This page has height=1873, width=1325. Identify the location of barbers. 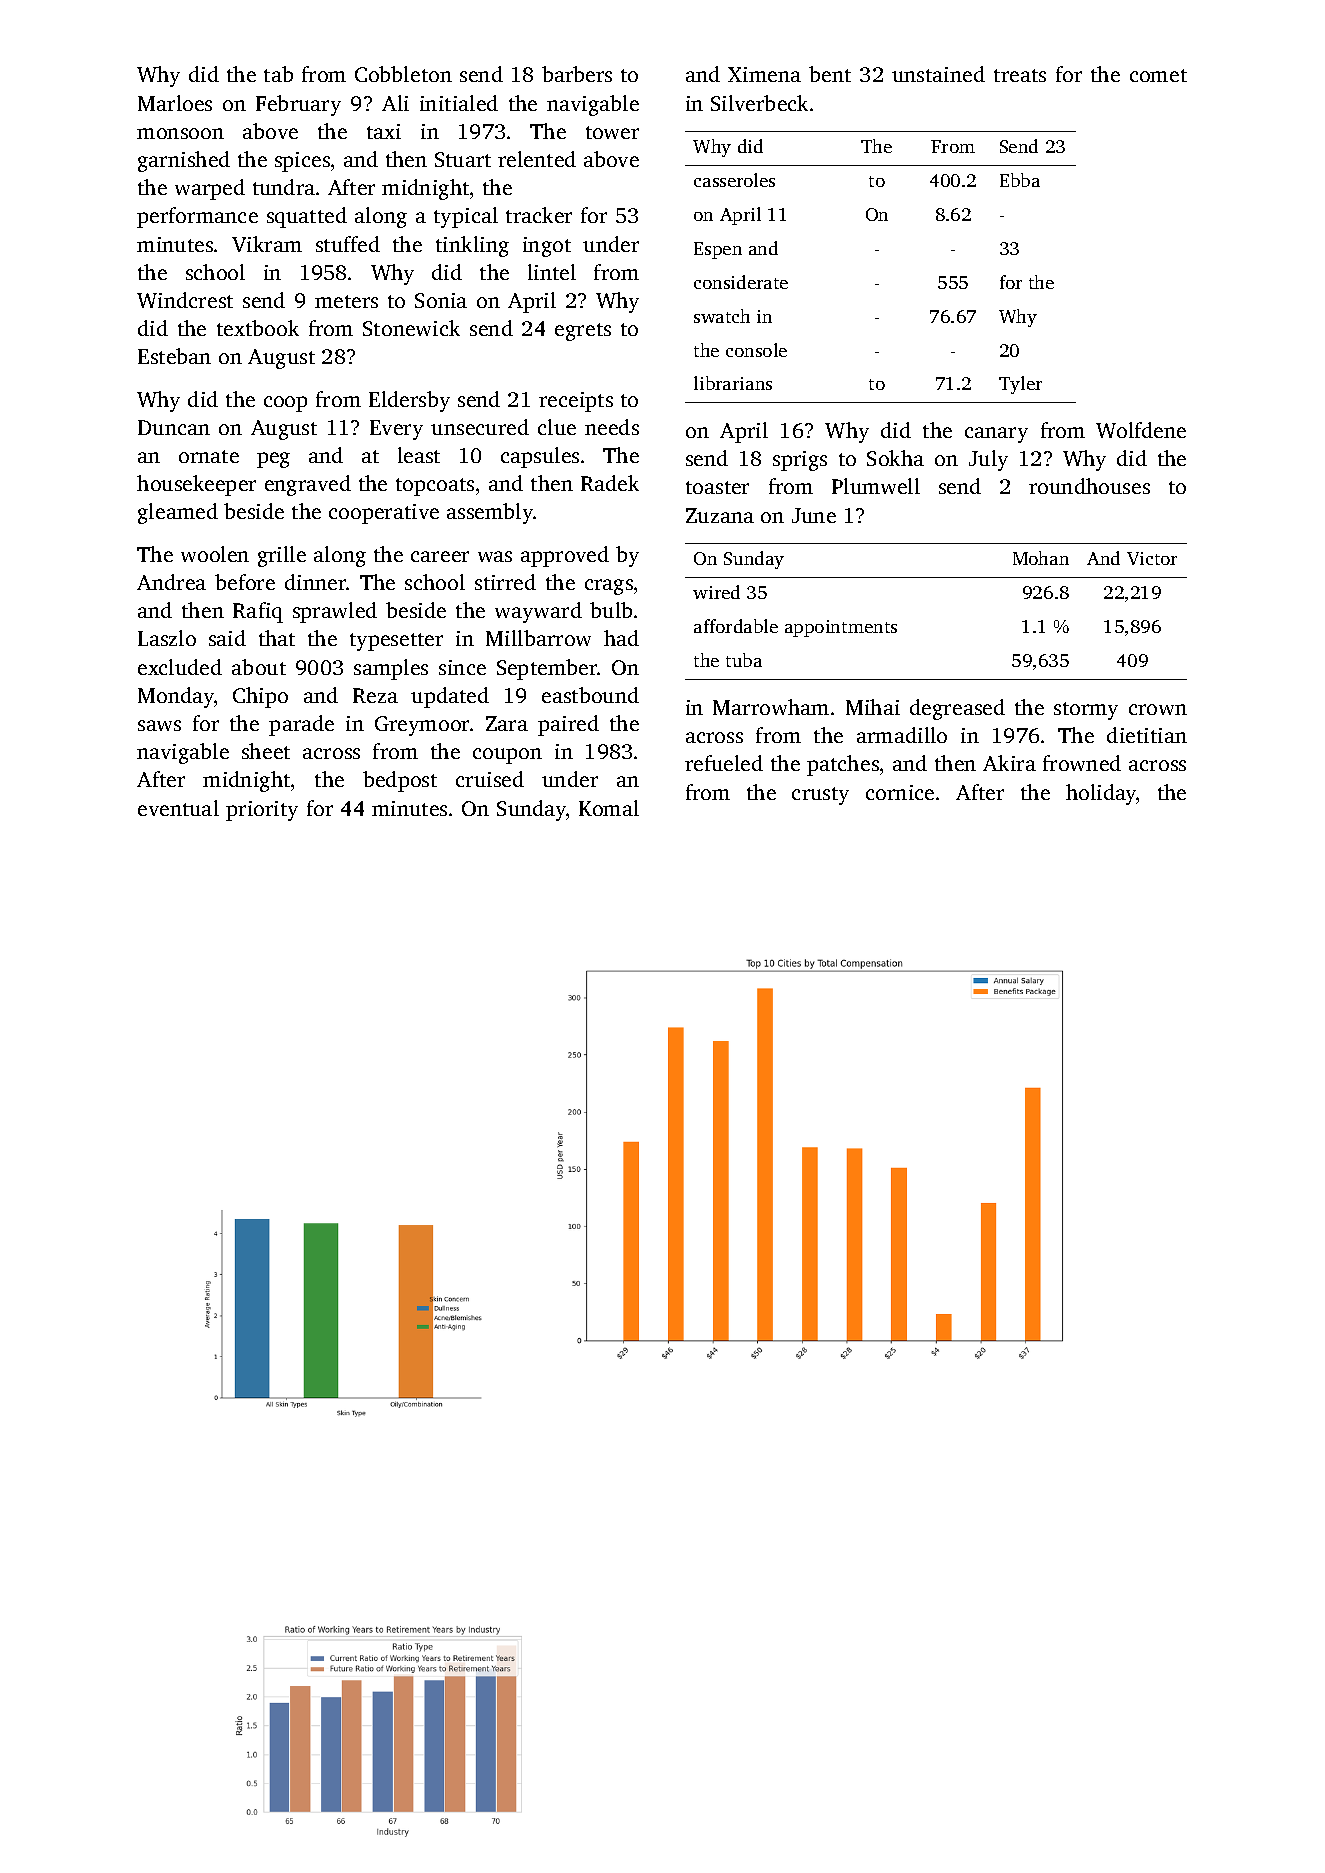
(577, 74).
